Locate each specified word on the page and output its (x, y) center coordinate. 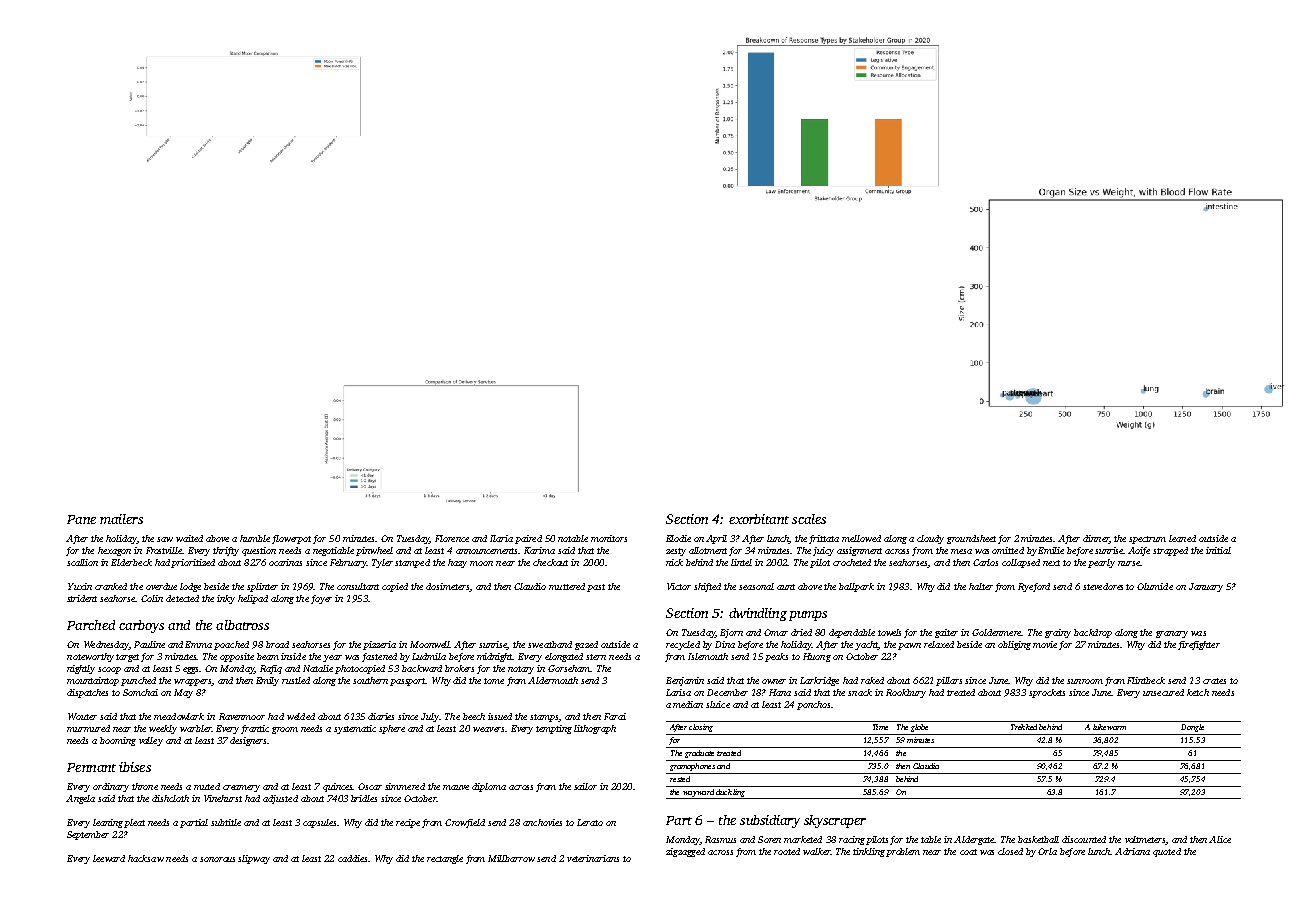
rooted (787, 851)
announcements (487, 551)
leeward (109, 858)
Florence (452, 538)
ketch (1198, 692)
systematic (355, 729)
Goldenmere (997, 632)
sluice (718, 704)
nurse (1129, 563)
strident (82, 598)
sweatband (550, 644)
